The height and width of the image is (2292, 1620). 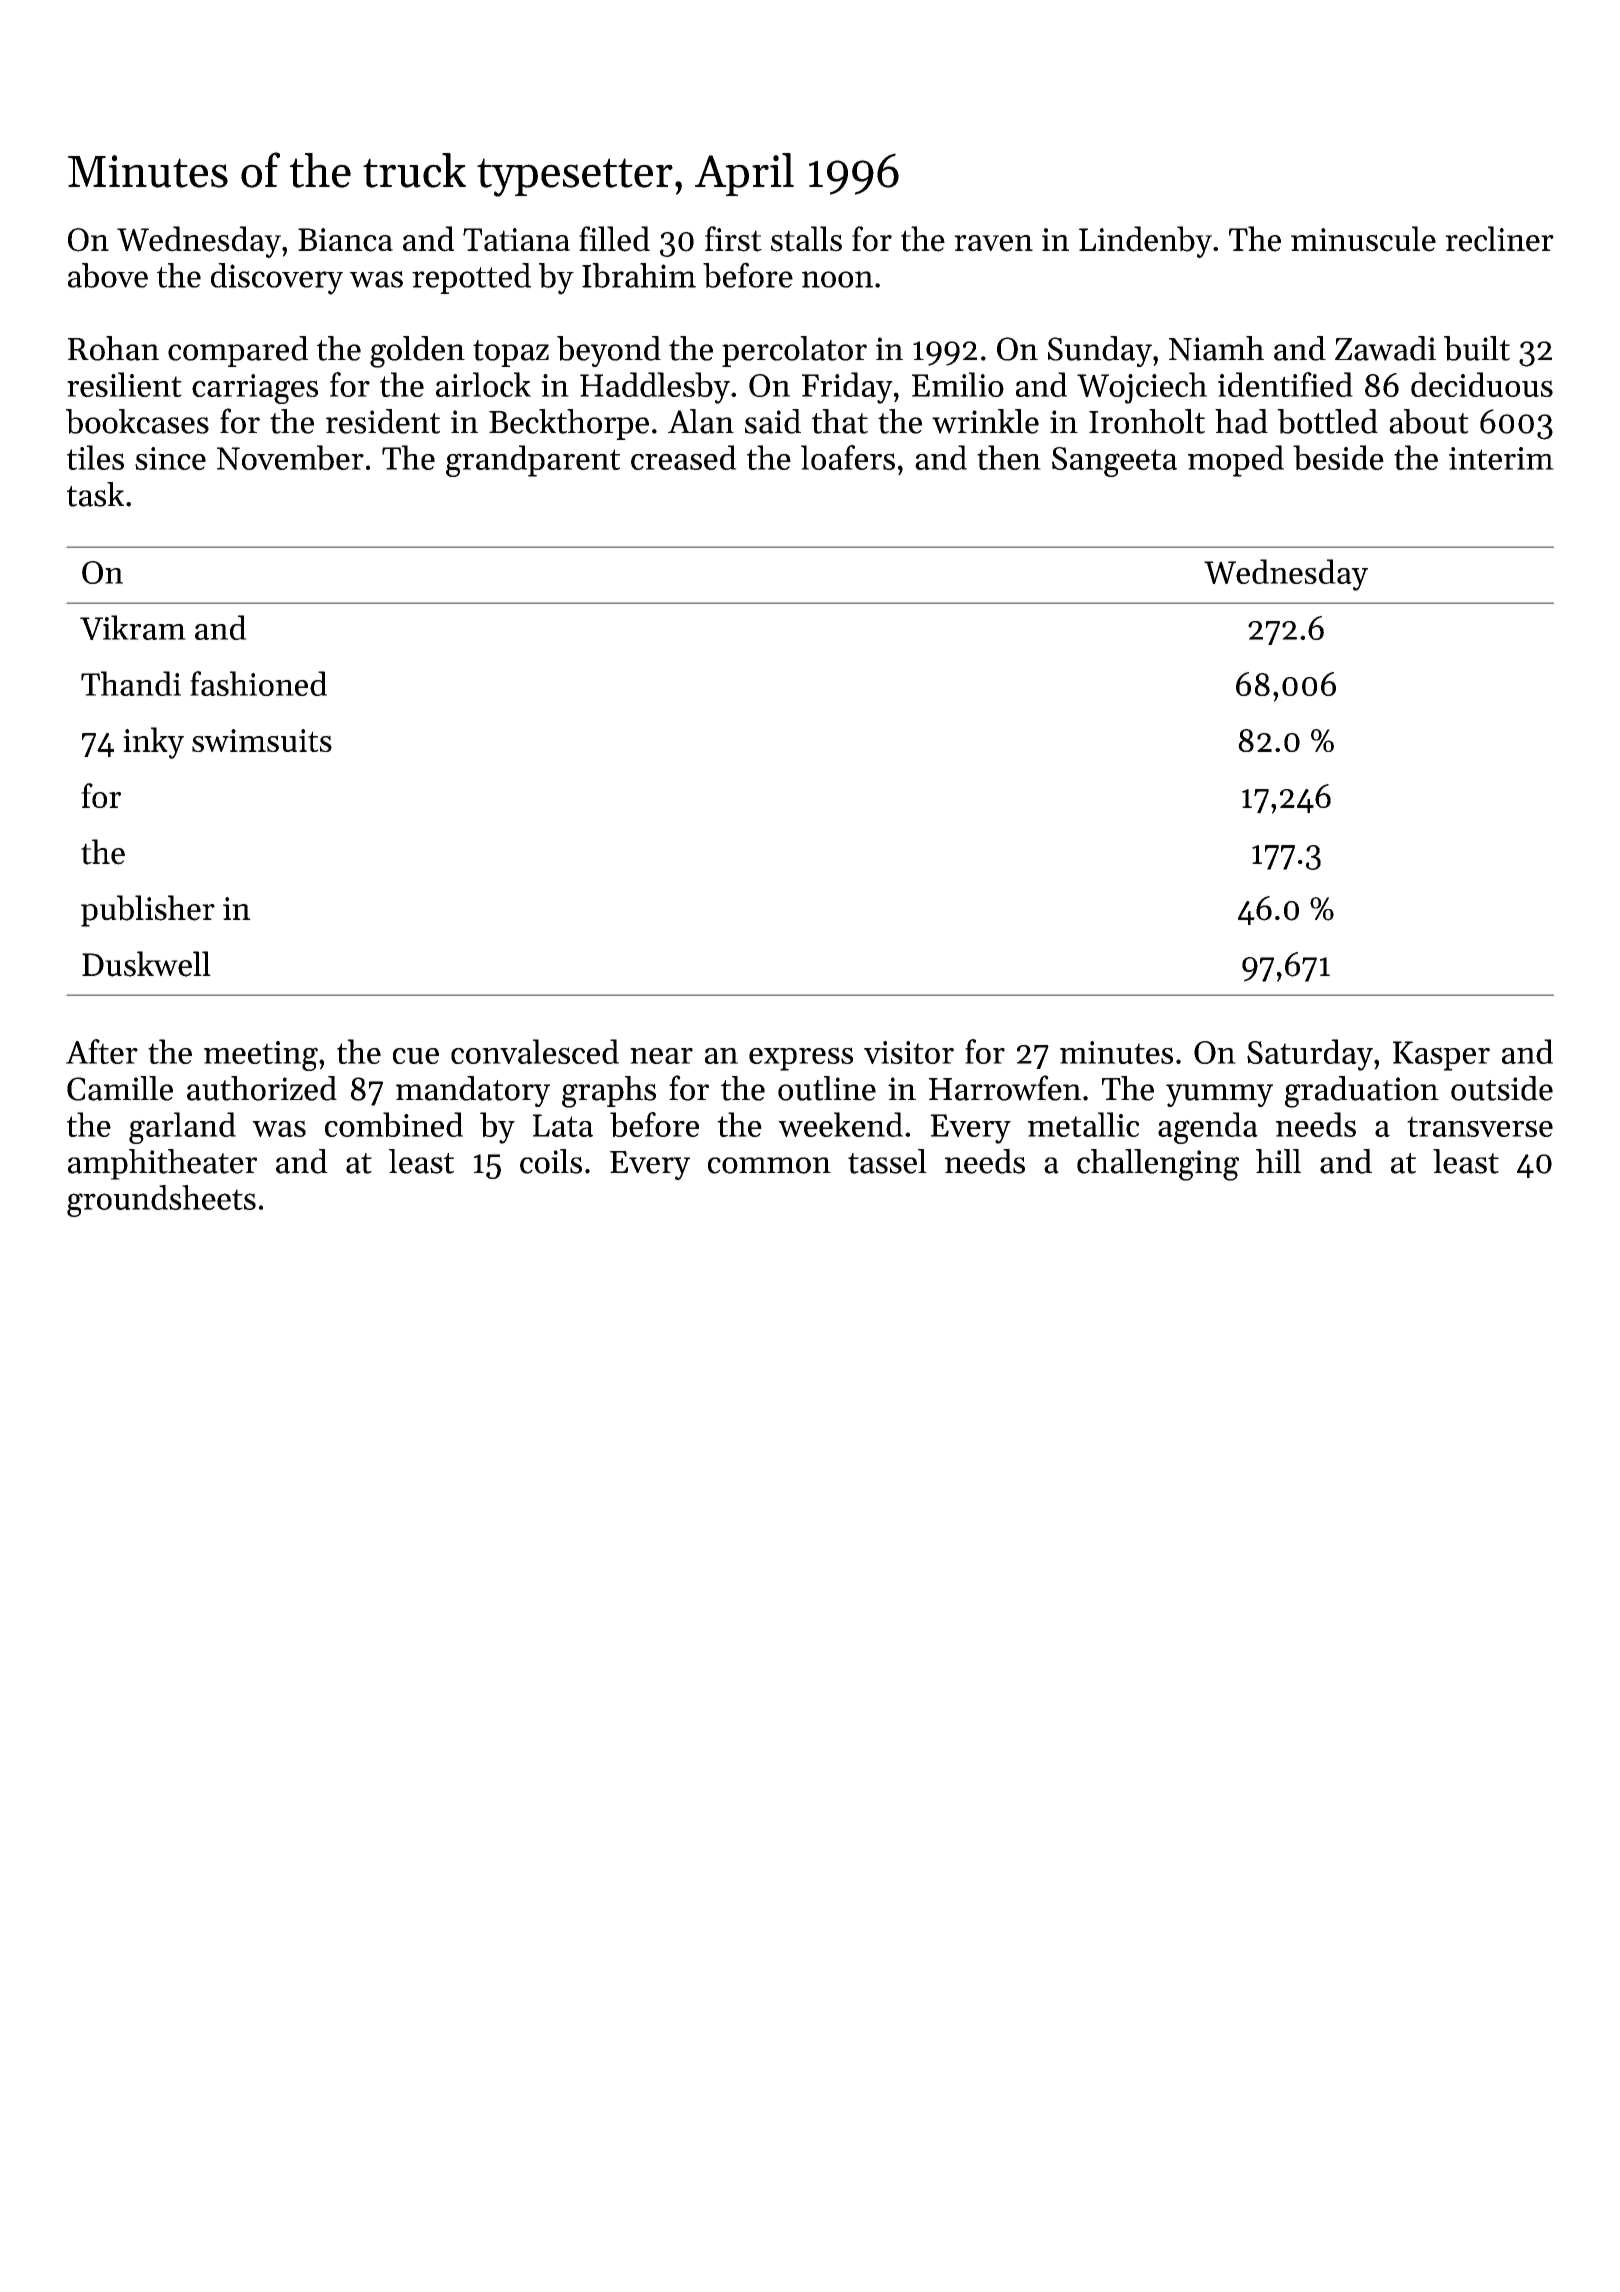 What do you see at coordinates (1114, 462) in the image?
I see `Sangeeta` at bounding box center [1114, 462].
